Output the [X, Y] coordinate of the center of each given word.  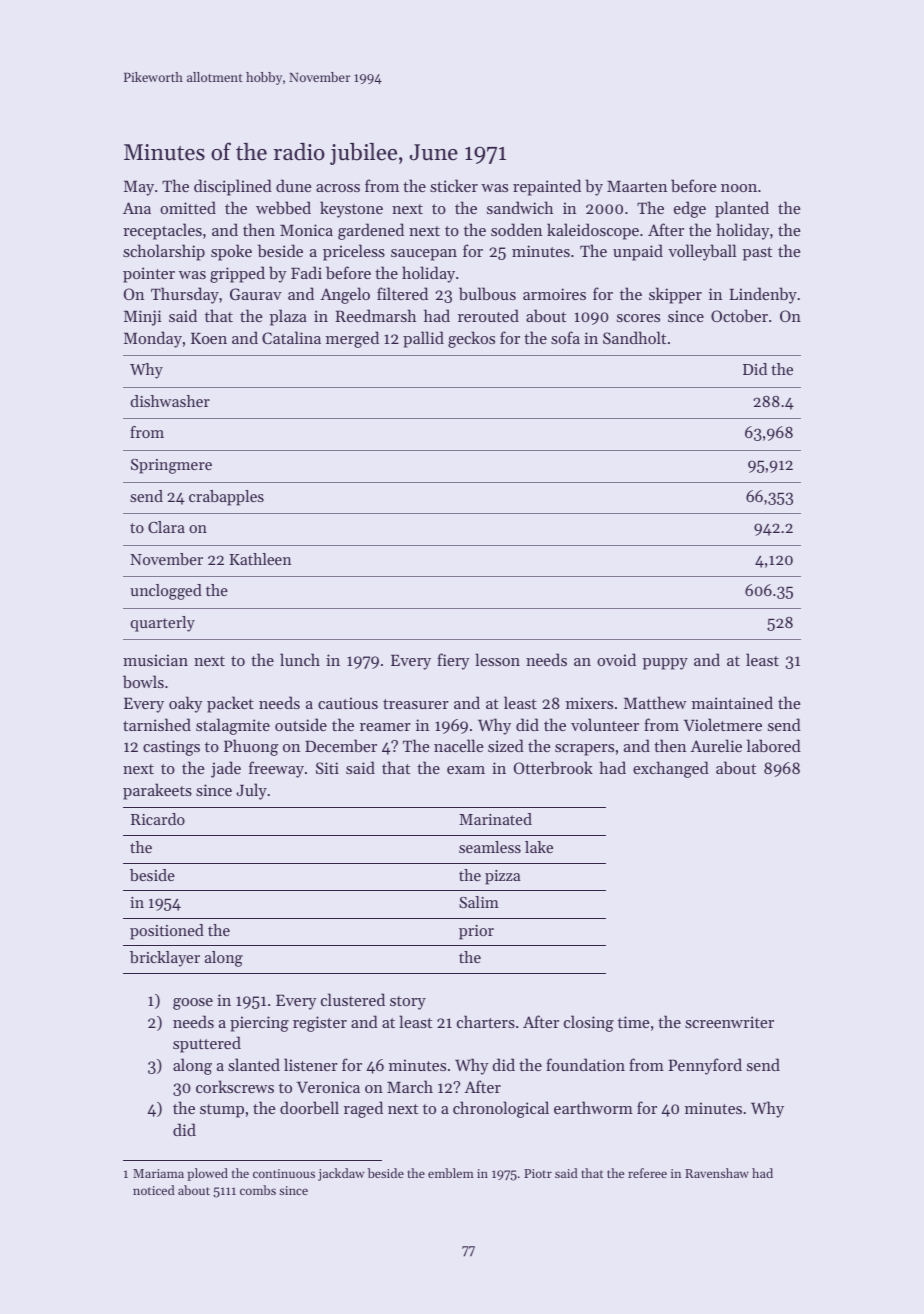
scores [638, 318]
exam [466, 770]
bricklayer [165, 959]
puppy [665, 664]
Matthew [655, 702]
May [139, 188]
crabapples [226, 498]
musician [155, 660]
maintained [732, 702]
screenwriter [729, 1022]
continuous [284, 1173]
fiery [453, 661]
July [251, 791]
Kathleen [260, 559]
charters [486, 1021]
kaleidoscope [593, 231]
